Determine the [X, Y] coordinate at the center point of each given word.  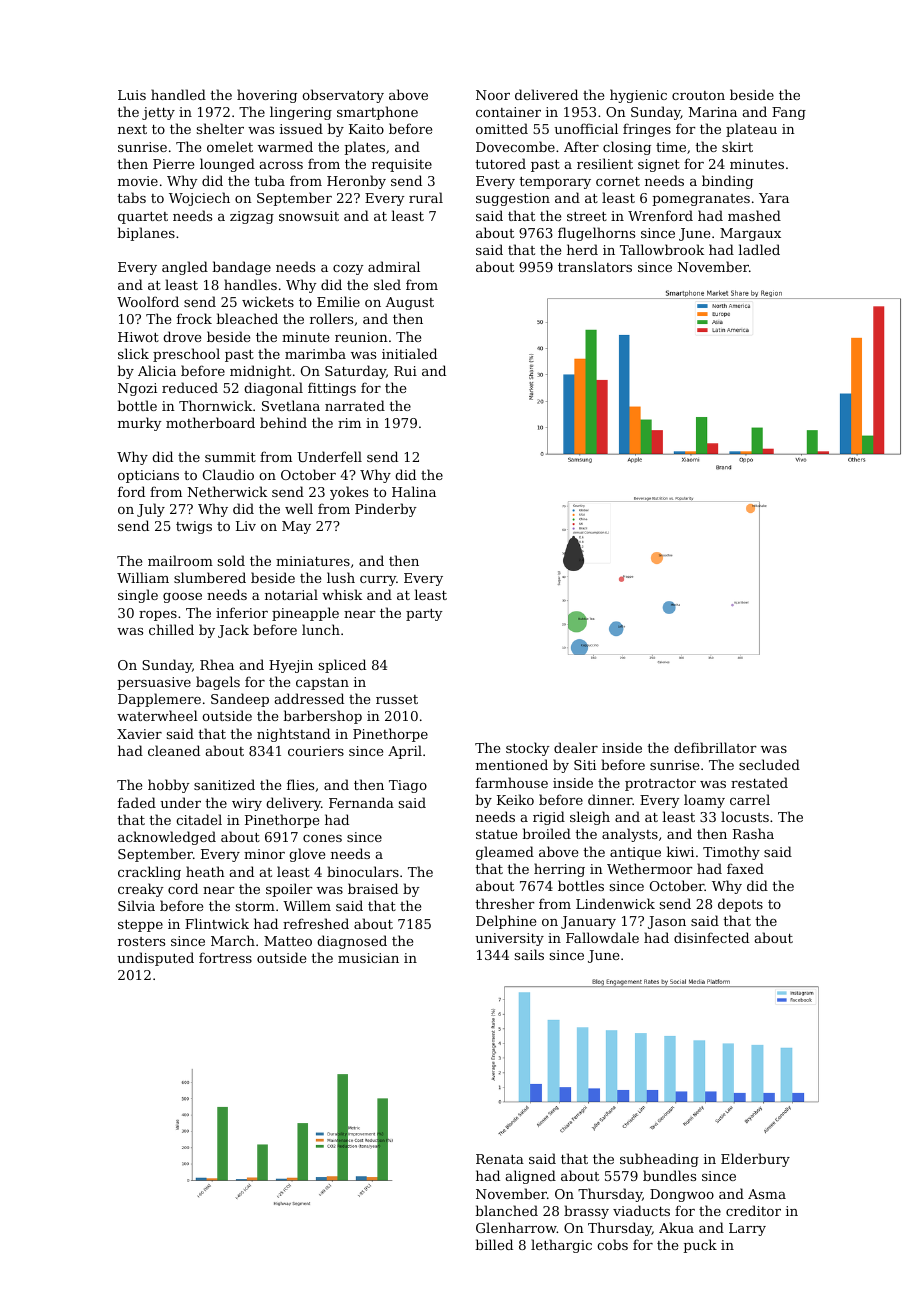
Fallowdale [602, 937]
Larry [747, 1229]
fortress [225, 957]
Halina [414, 491]
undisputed [155, 959]
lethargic [561, 1246]
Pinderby [386, 510]
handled [178, 94]
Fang [789, 113]
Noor [493, 95]
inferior [242, 612]
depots [740, 905]
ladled [759, 249]
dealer [576, 747]
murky [140, 424]
